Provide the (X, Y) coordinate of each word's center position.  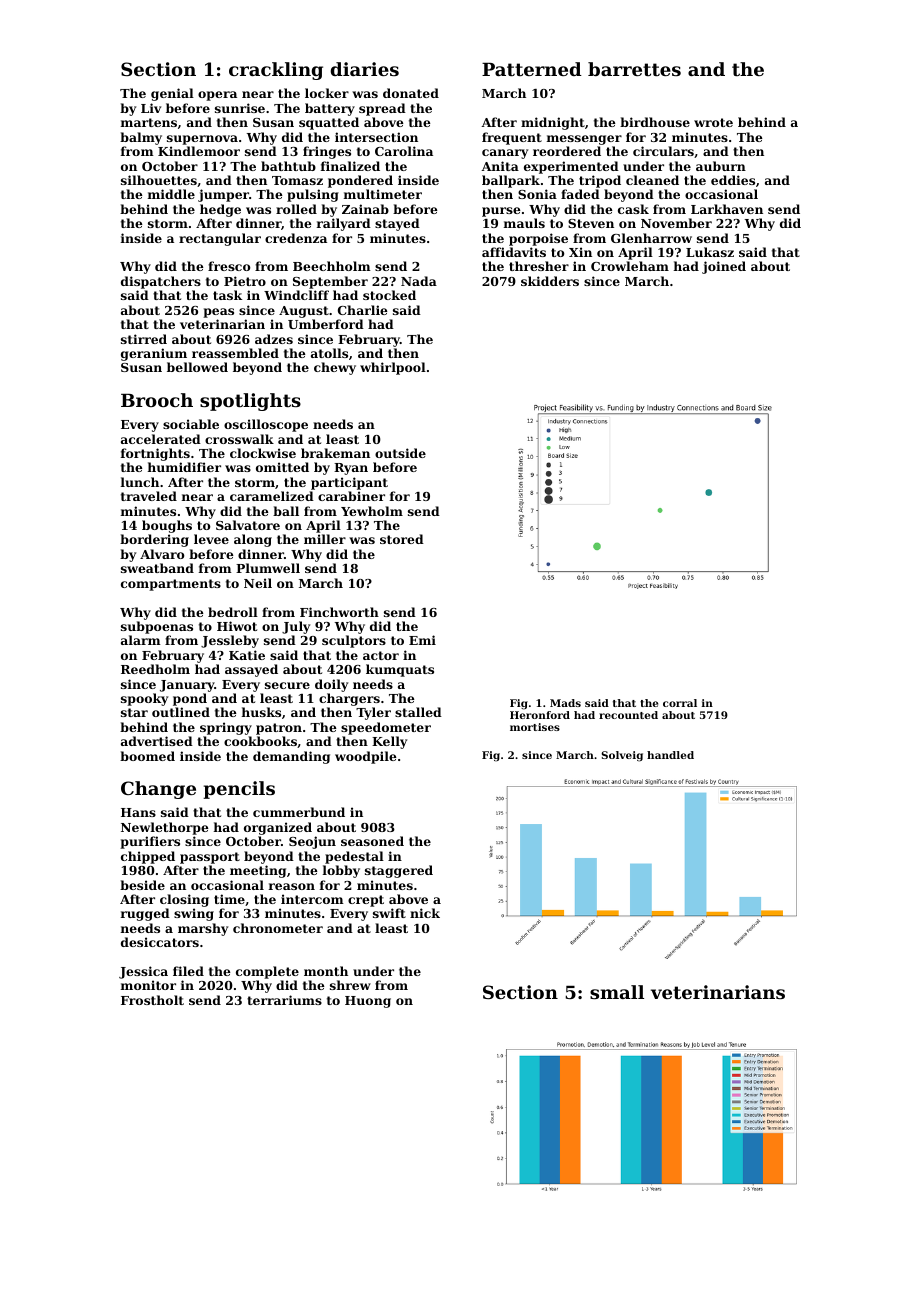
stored (402, 539)
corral (680, 703)
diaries (365, 69)
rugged (145, 914)
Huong (368, 1002)
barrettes (634, 69)
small (617, 992)
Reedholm (155, 669)
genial (172, 94)
